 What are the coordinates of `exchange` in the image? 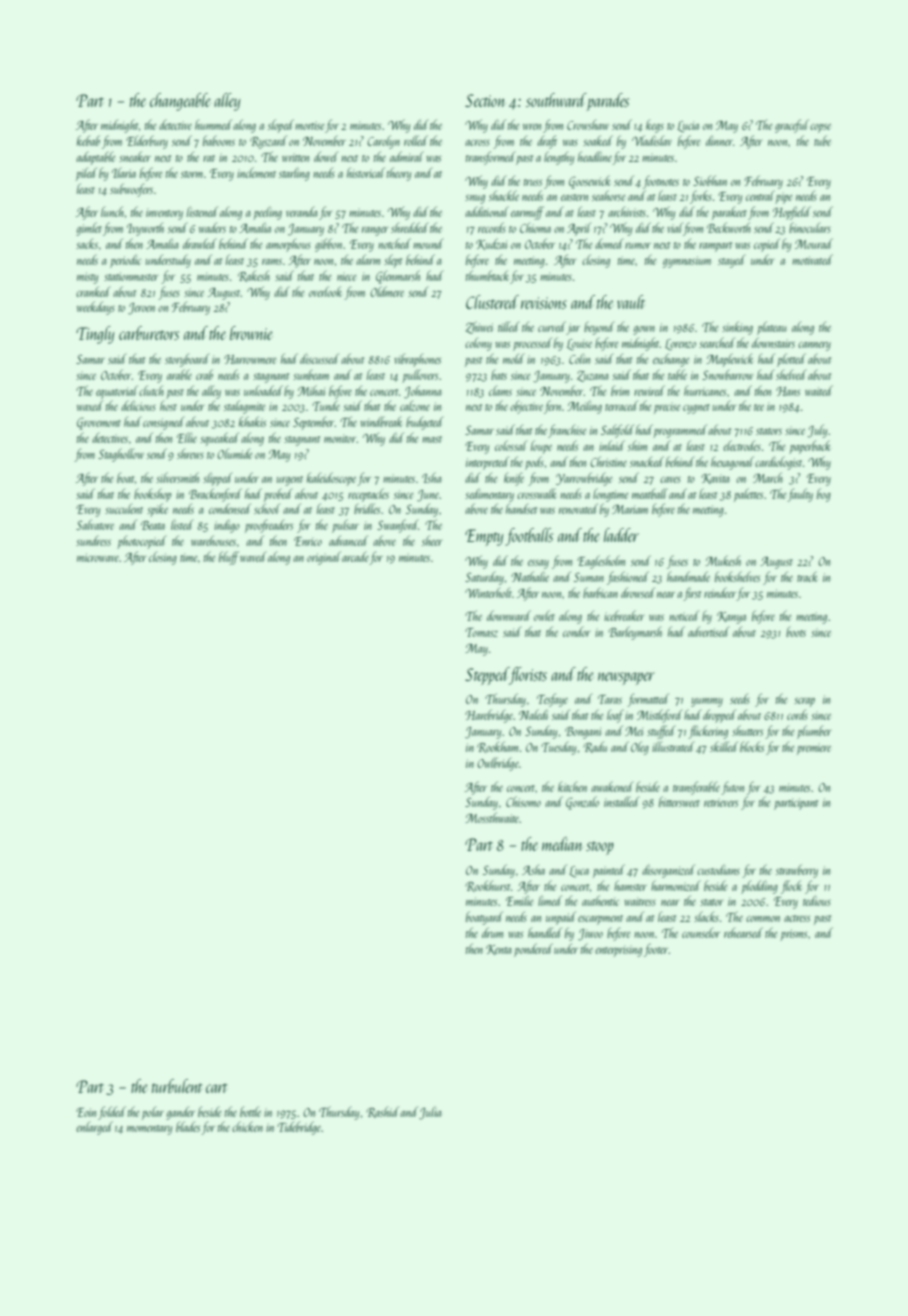 It's located at (671, 360).
